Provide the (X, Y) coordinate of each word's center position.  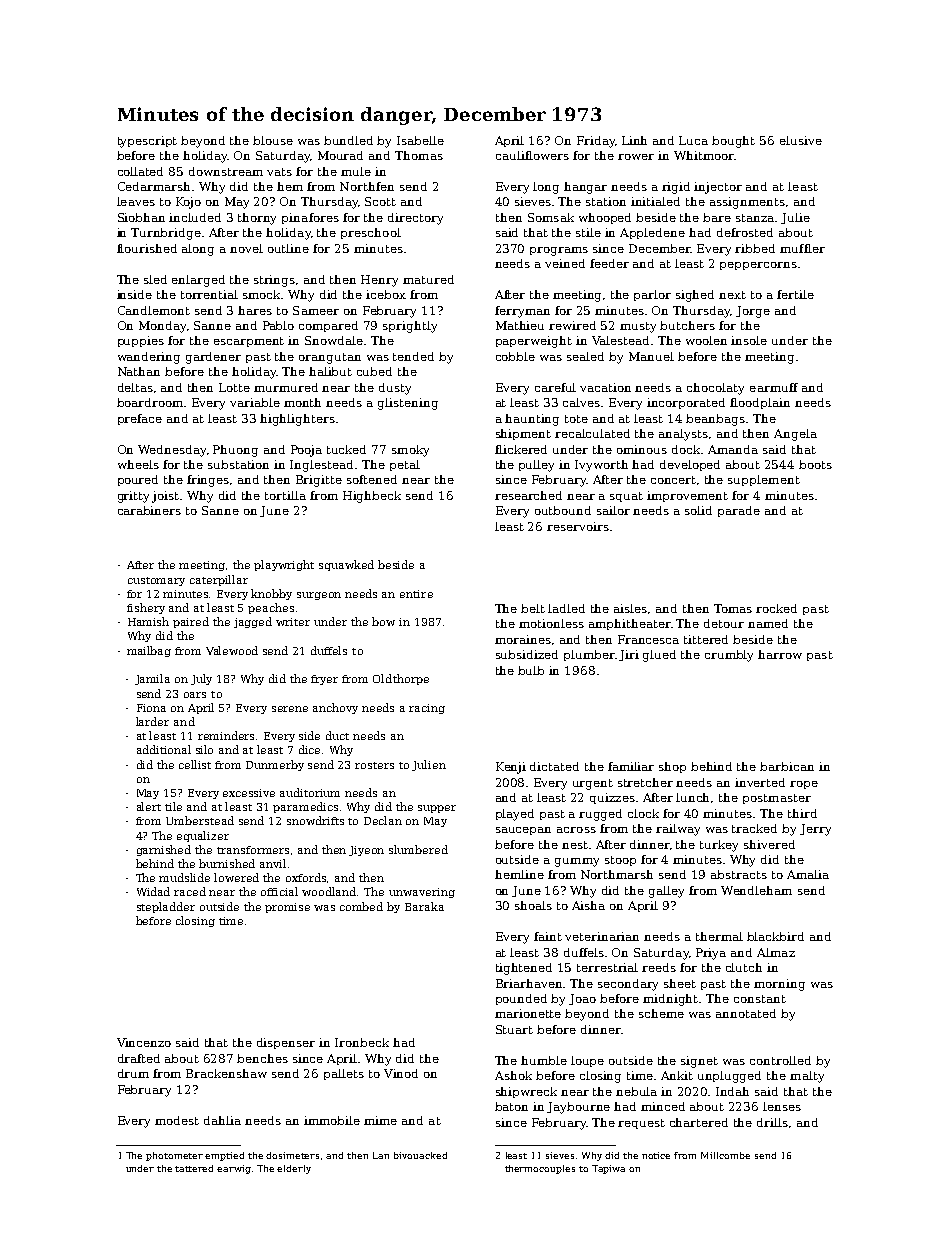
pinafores (310, 218)
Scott (380, 201)
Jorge (753, 312)
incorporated (686, 403)
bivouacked (420, 1155)
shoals (533, 905)
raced (190, 891)
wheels (138, 464)
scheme (661, 1013)
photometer (174, 1156)
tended (413, 356)
